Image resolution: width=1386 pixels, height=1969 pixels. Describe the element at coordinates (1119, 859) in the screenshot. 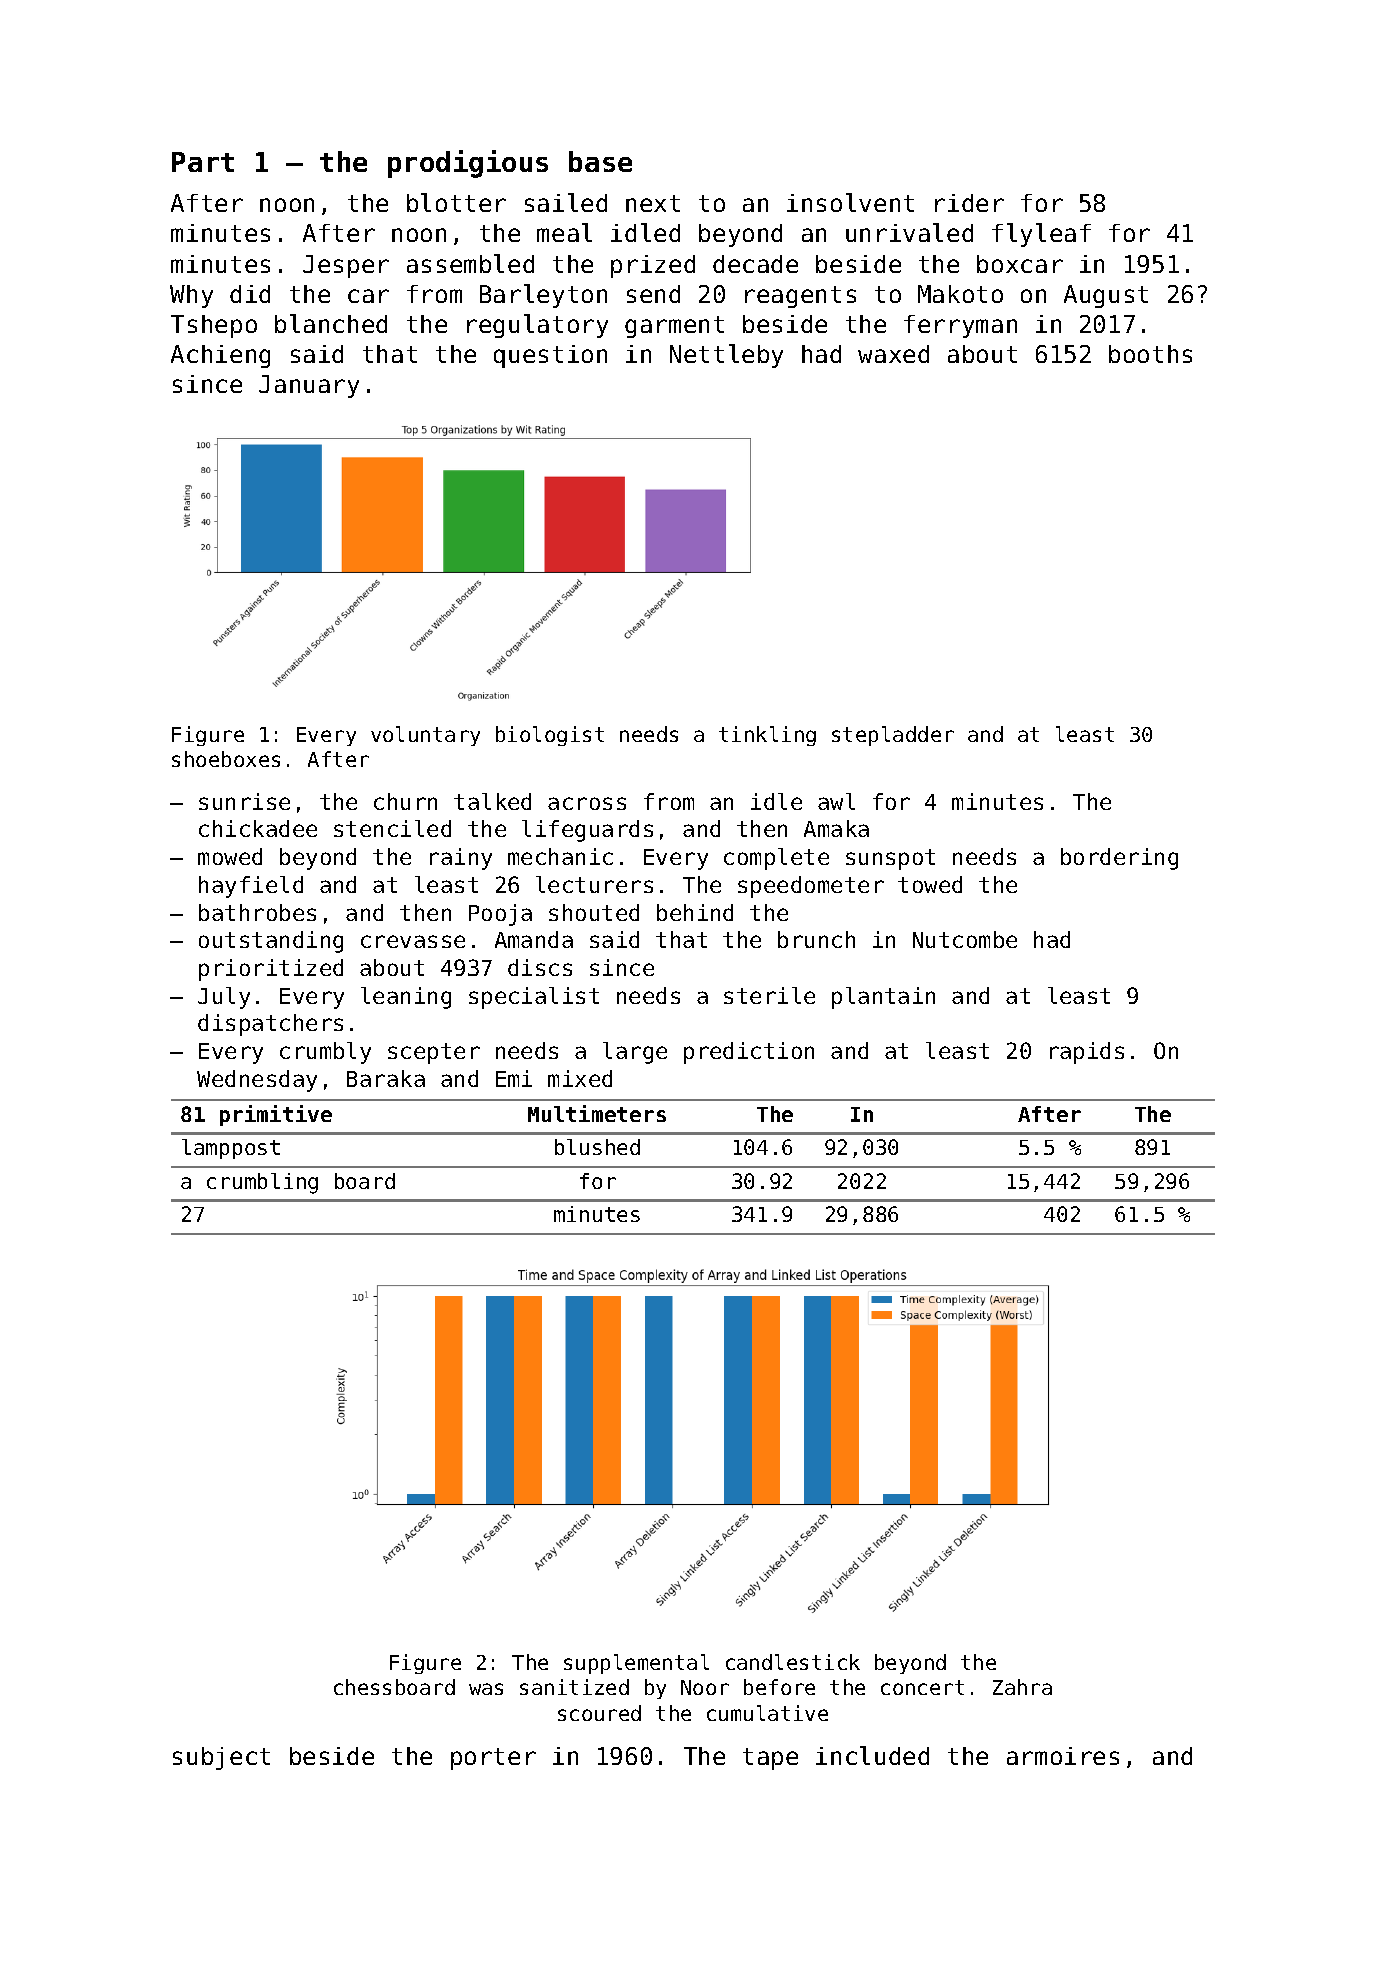

I see `bordering` at that location.
